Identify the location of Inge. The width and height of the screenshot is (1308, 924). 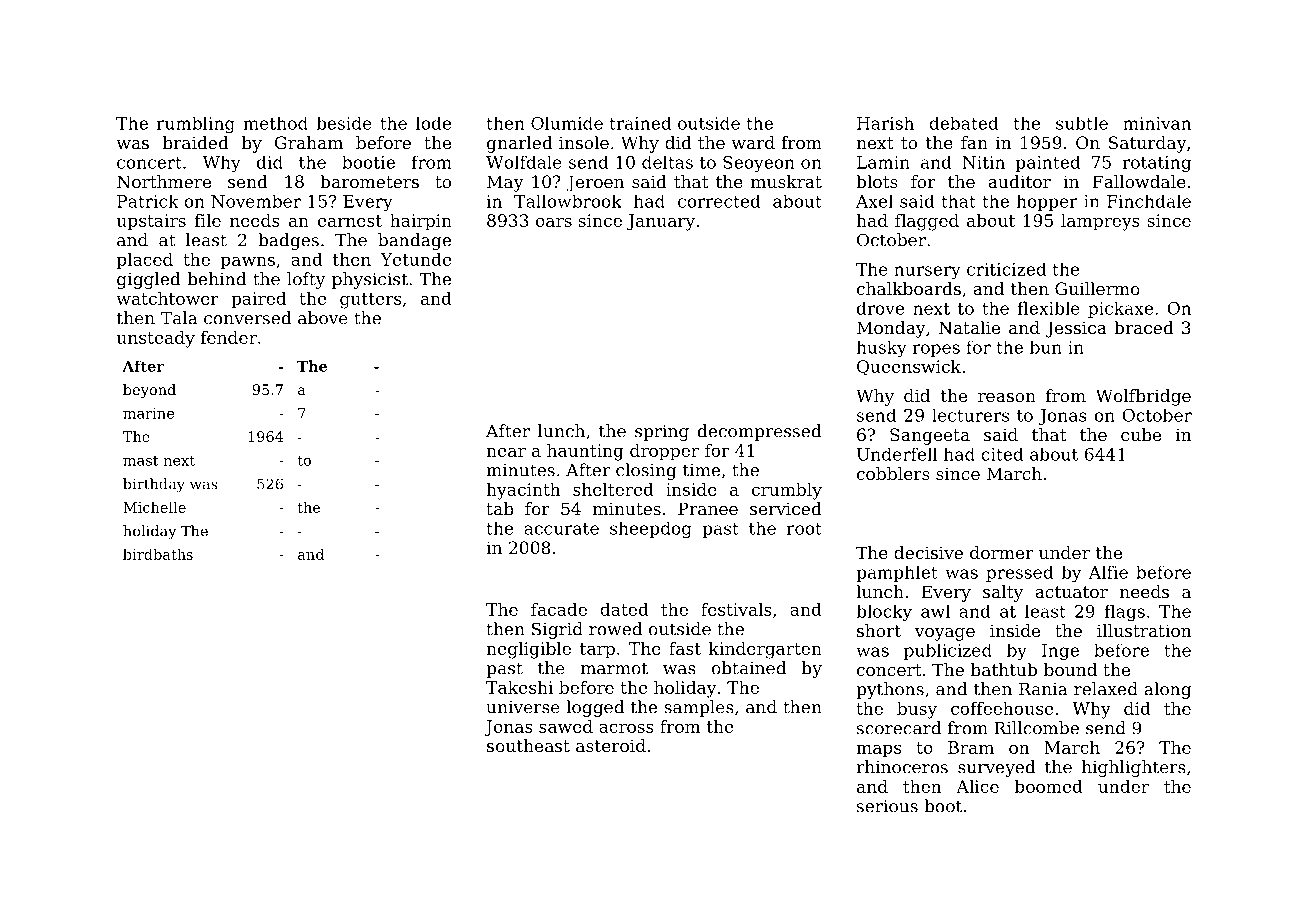
(1060, 652).
